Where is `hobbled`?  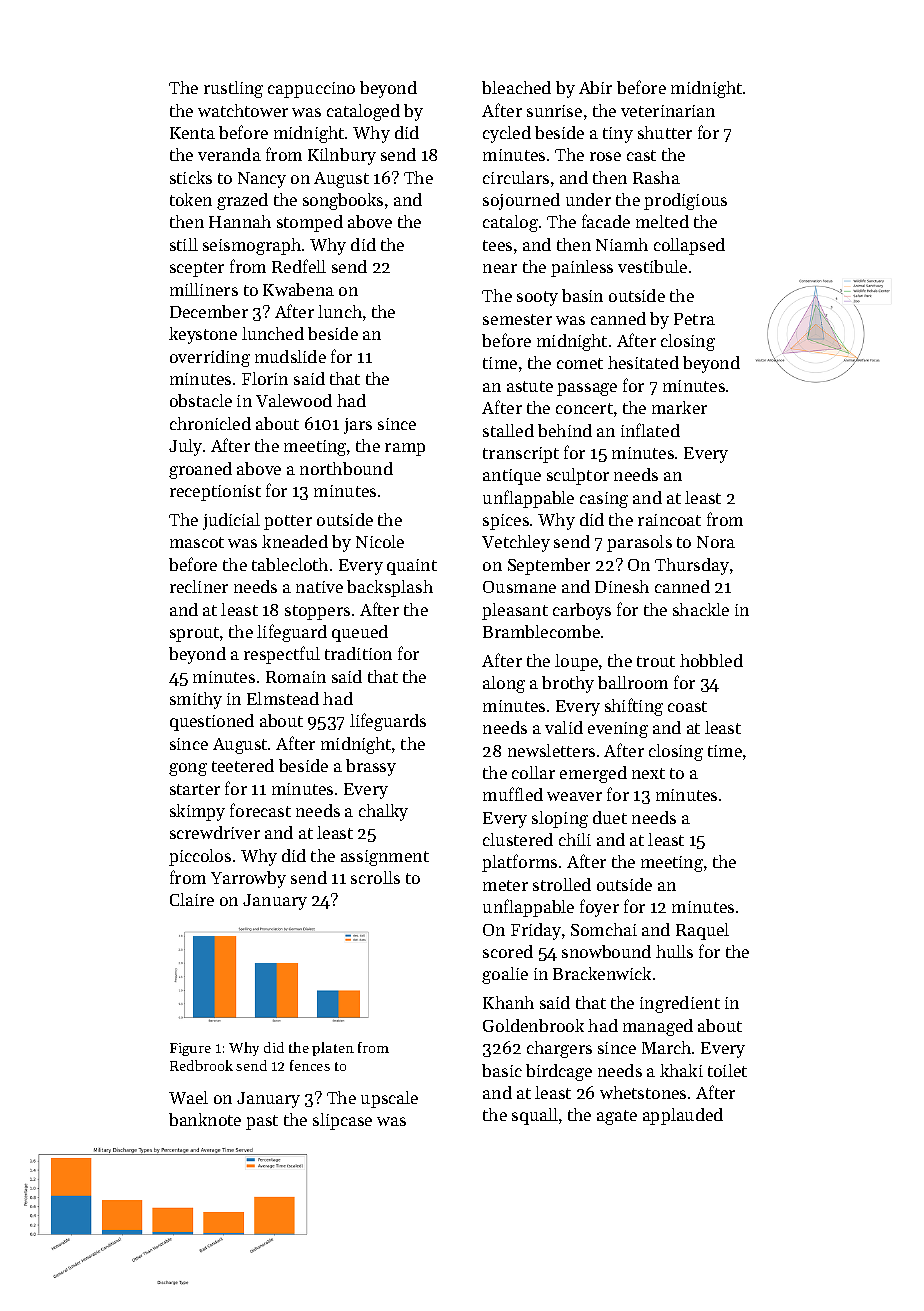 hobbled is located at coordinates (711, 660).
